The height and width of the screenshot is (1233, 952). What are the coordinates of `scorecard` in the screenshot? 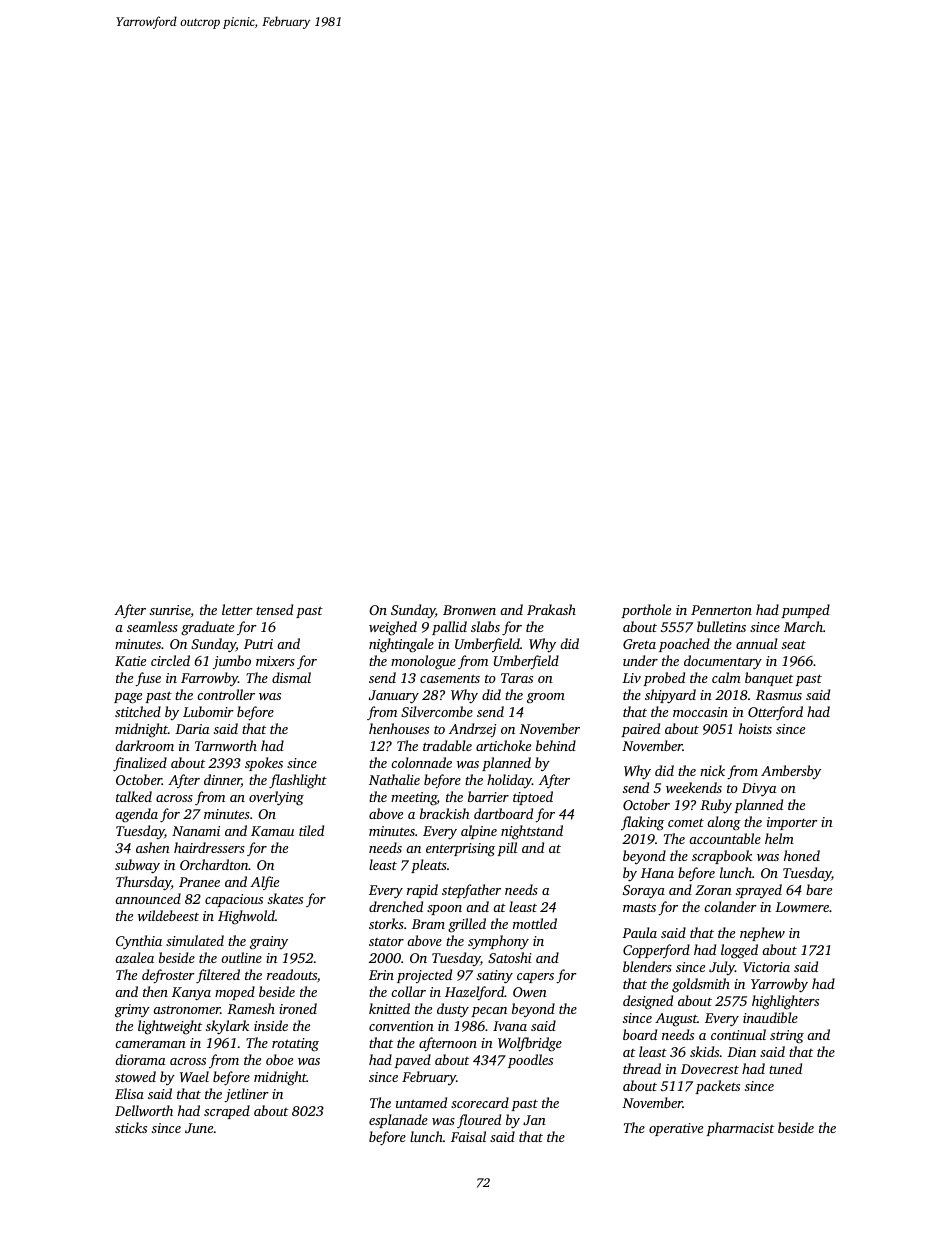 It's located at (480, 1102).
